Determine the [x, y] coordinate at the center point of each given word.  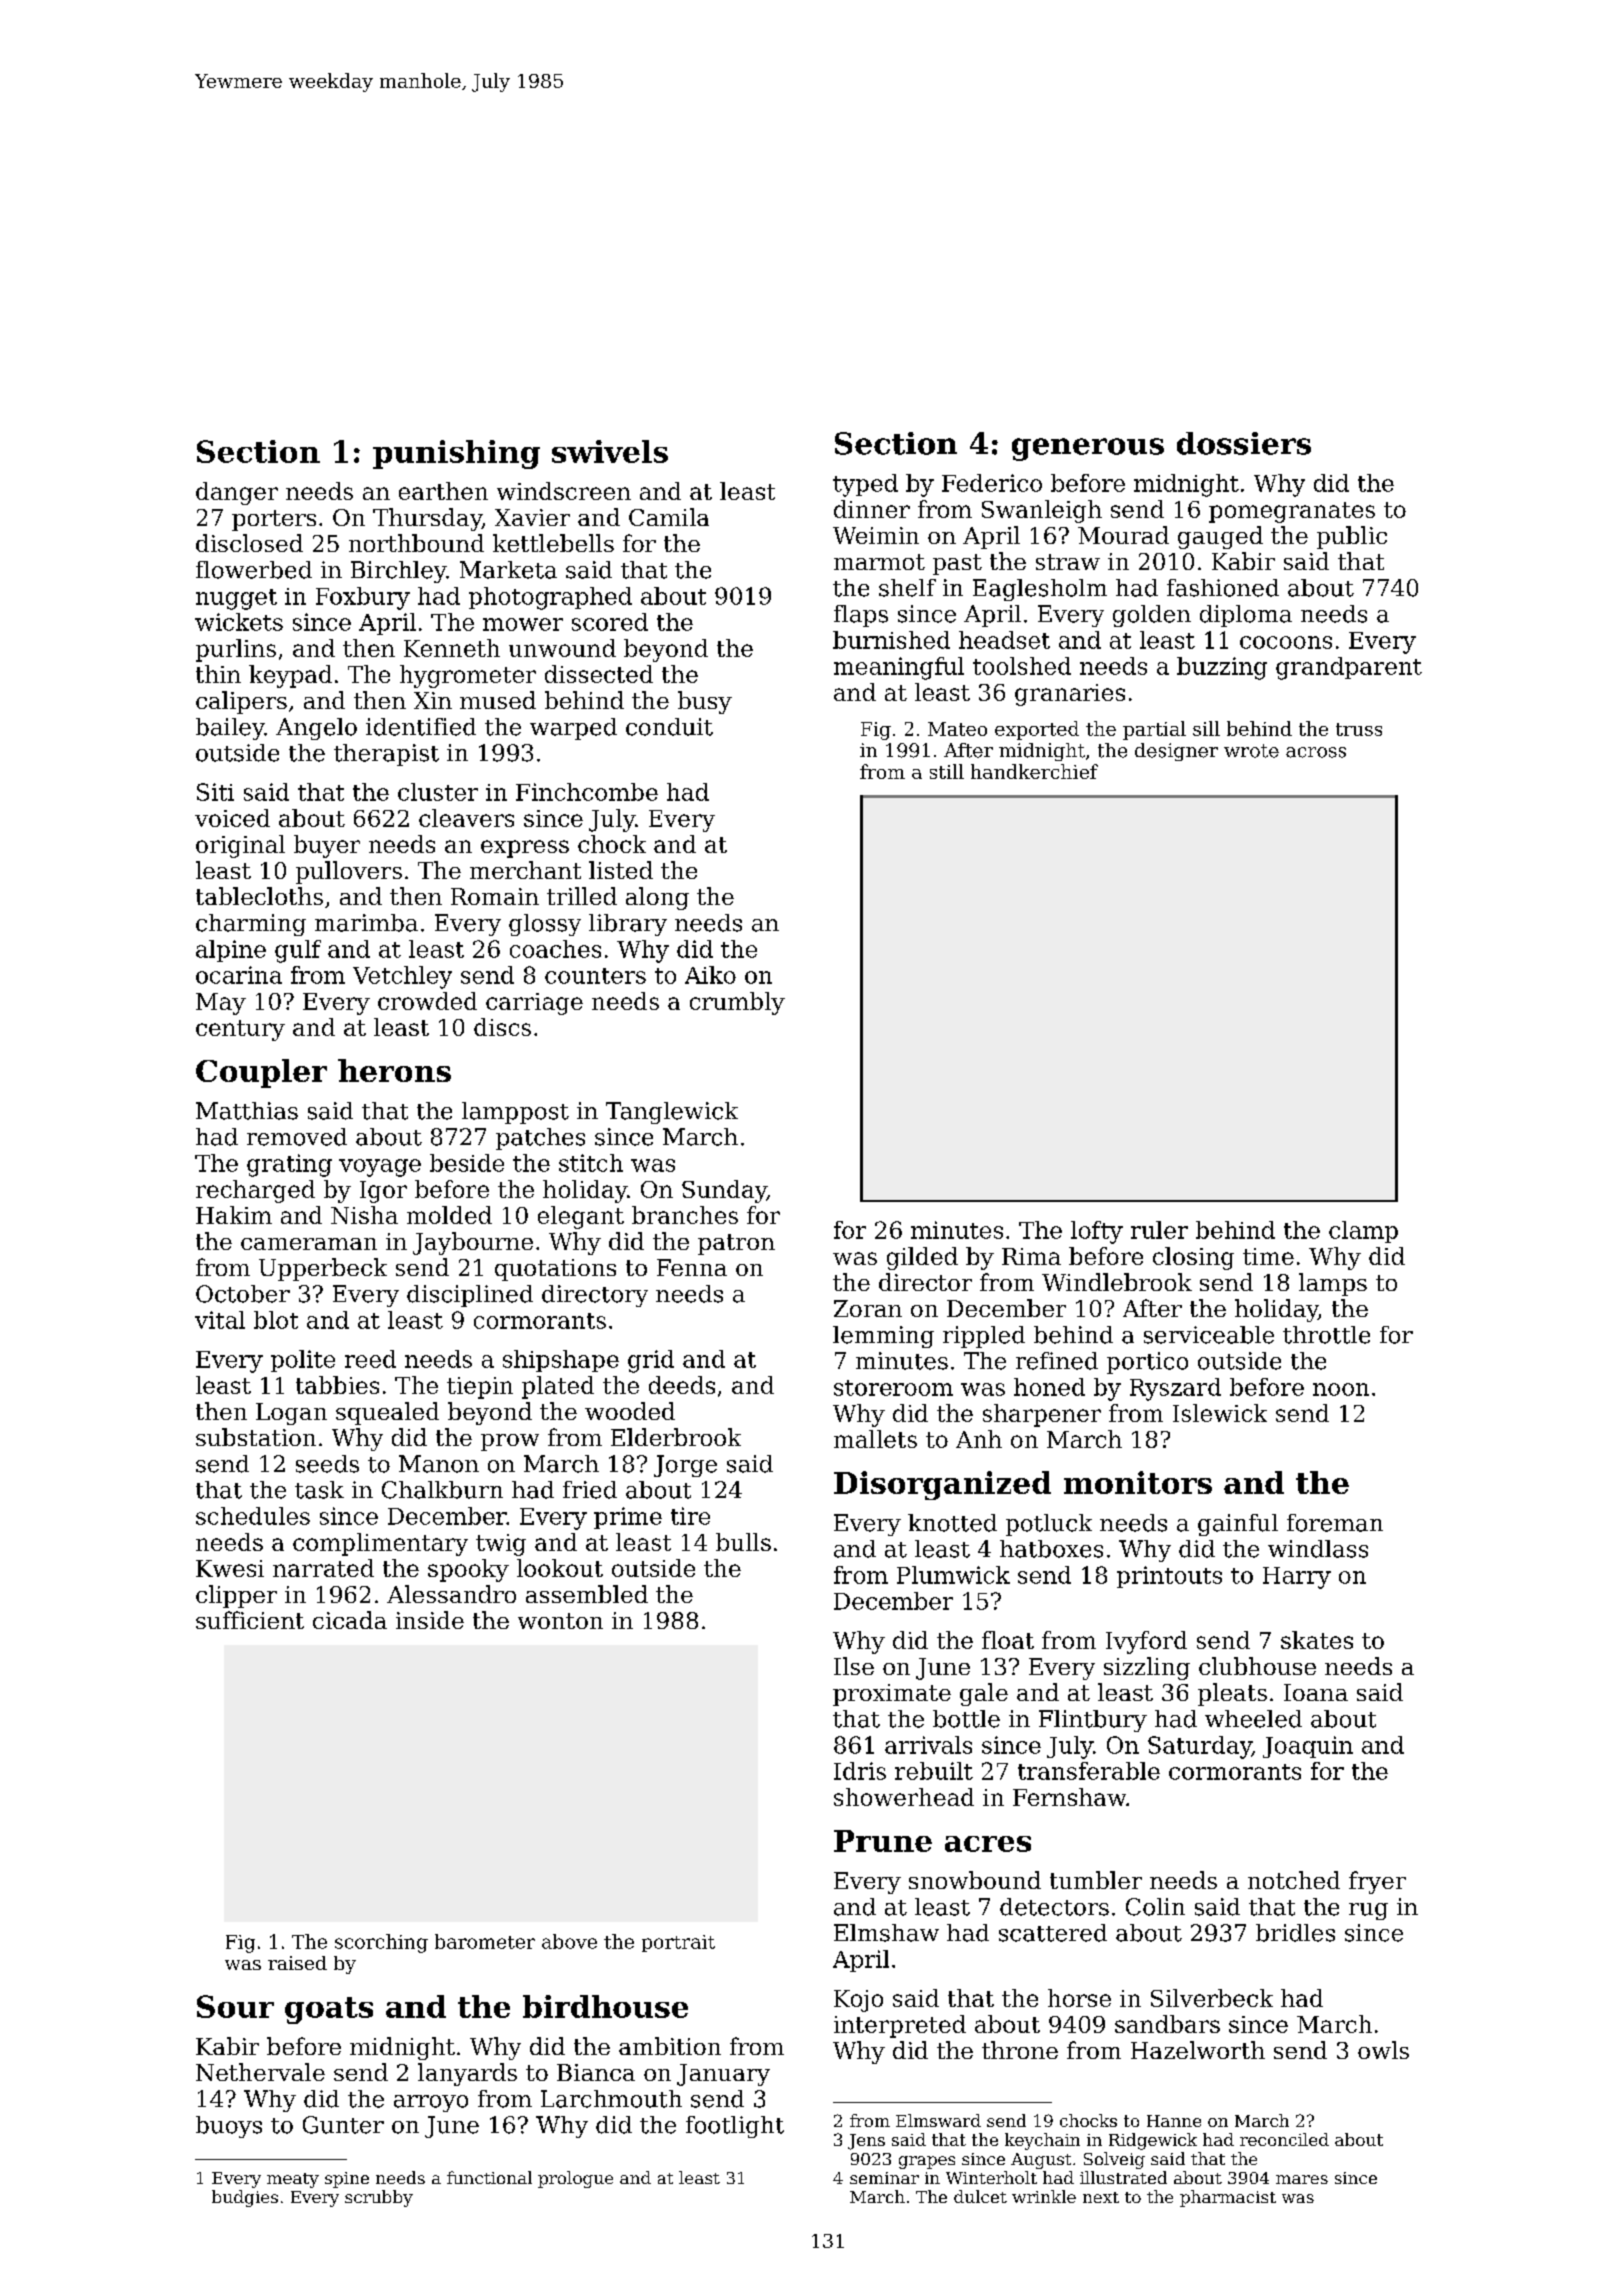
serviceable [1209, 1335]
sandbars [1167, 2024]
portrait [678, 1943]
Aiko [710, 975]
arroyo [431, 2103]
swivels [610, 451]
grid [651, 1361]
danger [237, 493]
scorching [381, 1943]
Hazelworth [1198, 2050]
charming [251, 925]
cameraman [309, 1244]
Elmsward [938, 2120]
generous [1088, 449]
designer [1176, 752]
